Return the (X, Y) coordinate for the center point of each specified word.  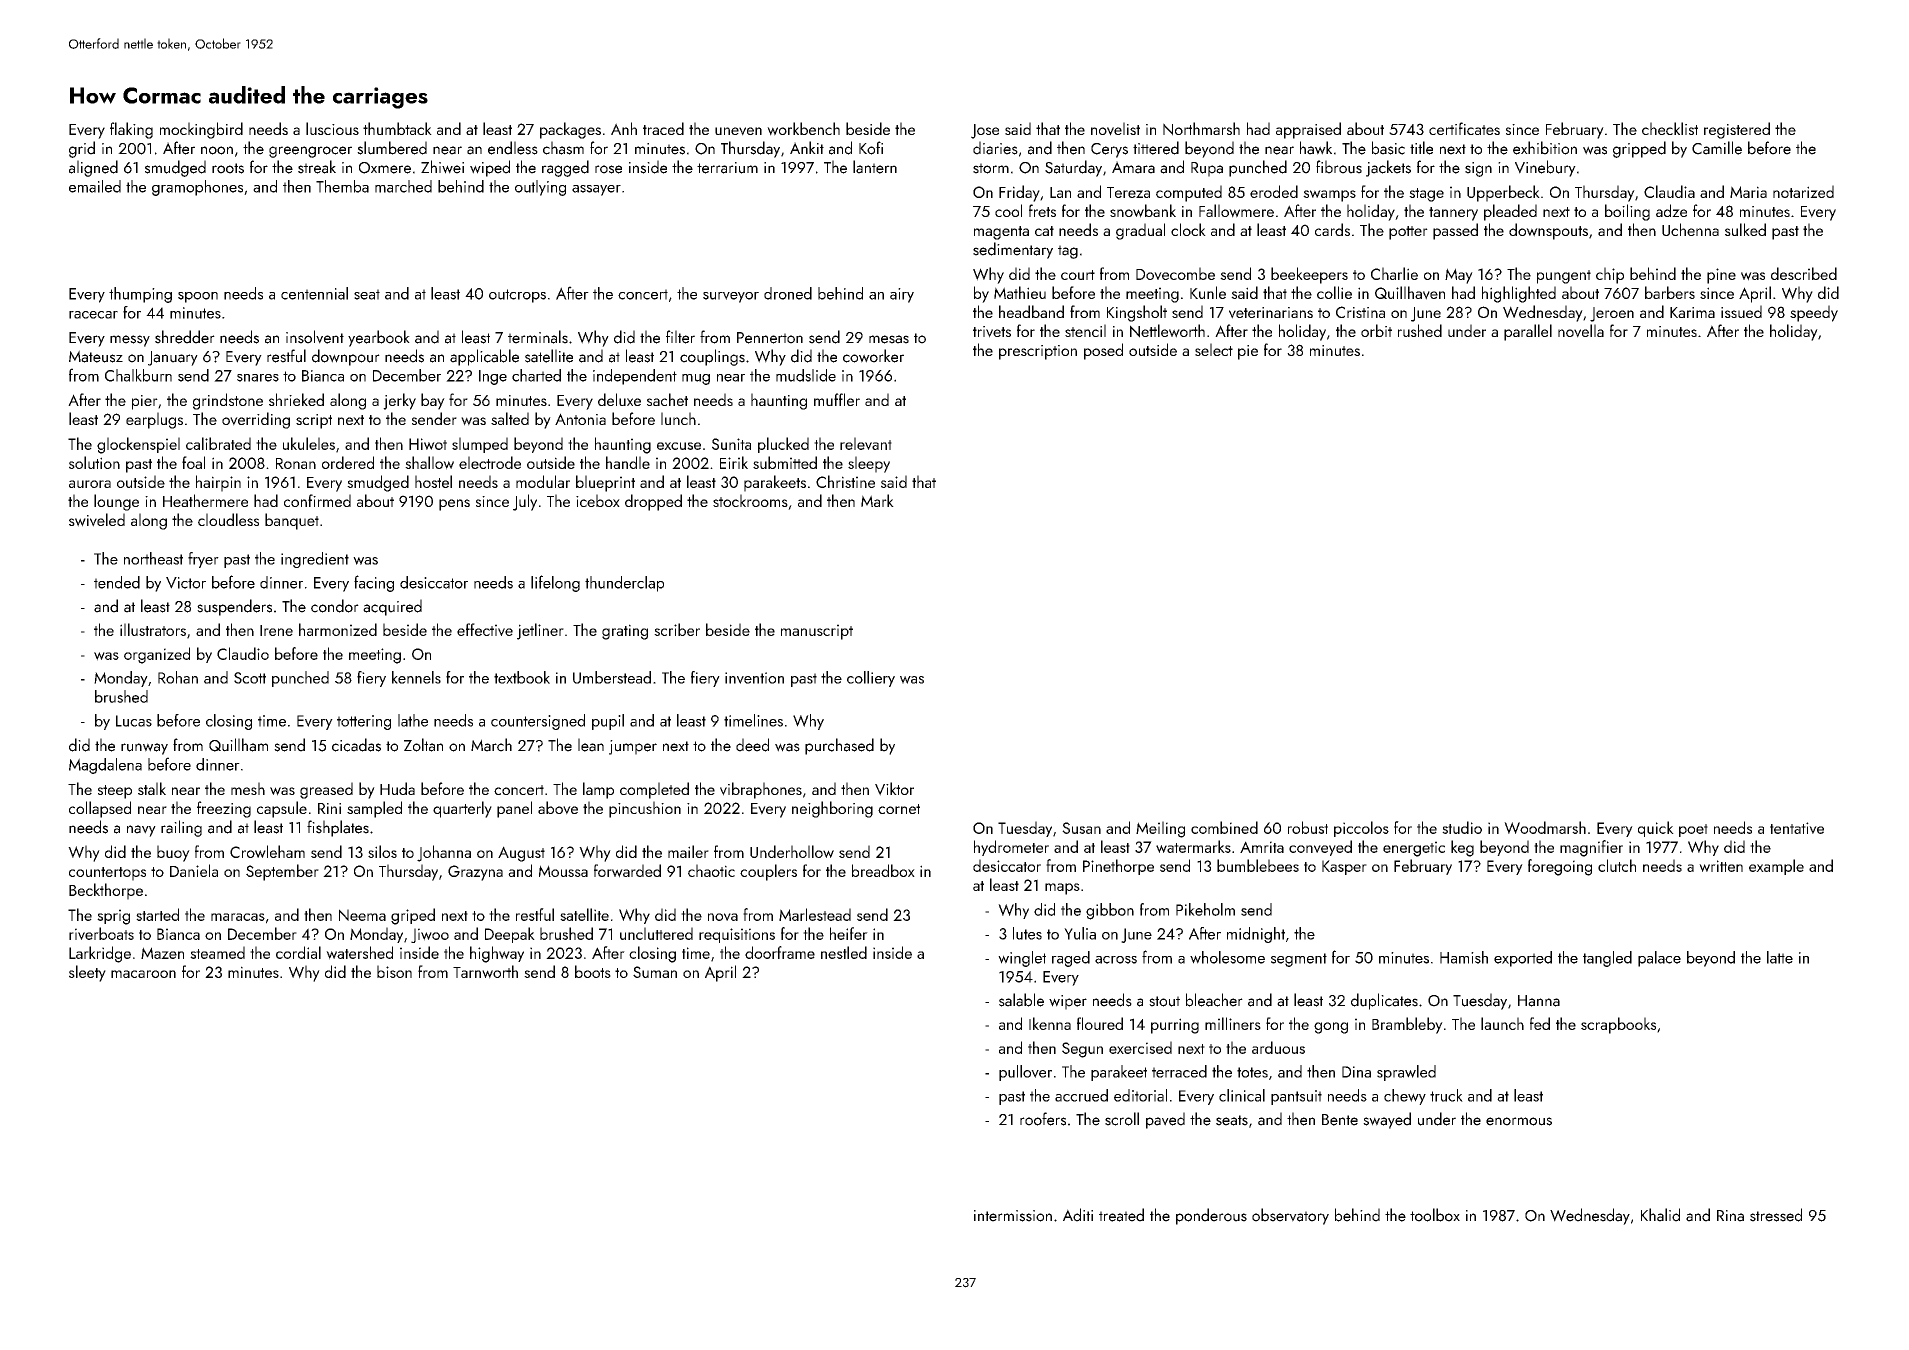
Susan (1081, 828)
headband (1031, 311)
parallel (1528, 332)
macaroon (143, 974)
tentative (1797, 828)
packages (570, 130)
